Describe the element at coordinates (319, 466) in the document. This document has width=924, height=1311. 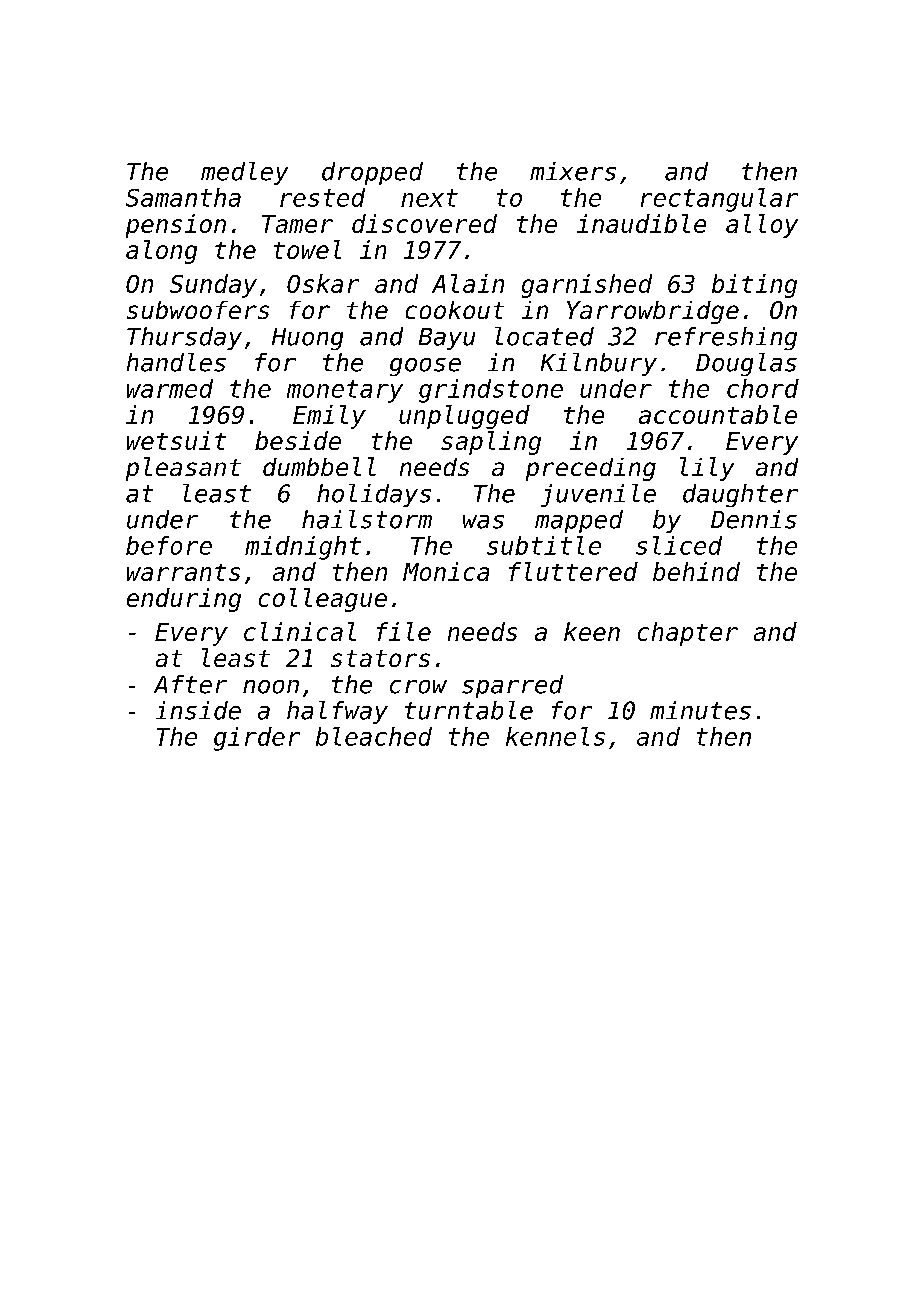
I see `dumbbell` at that location.
